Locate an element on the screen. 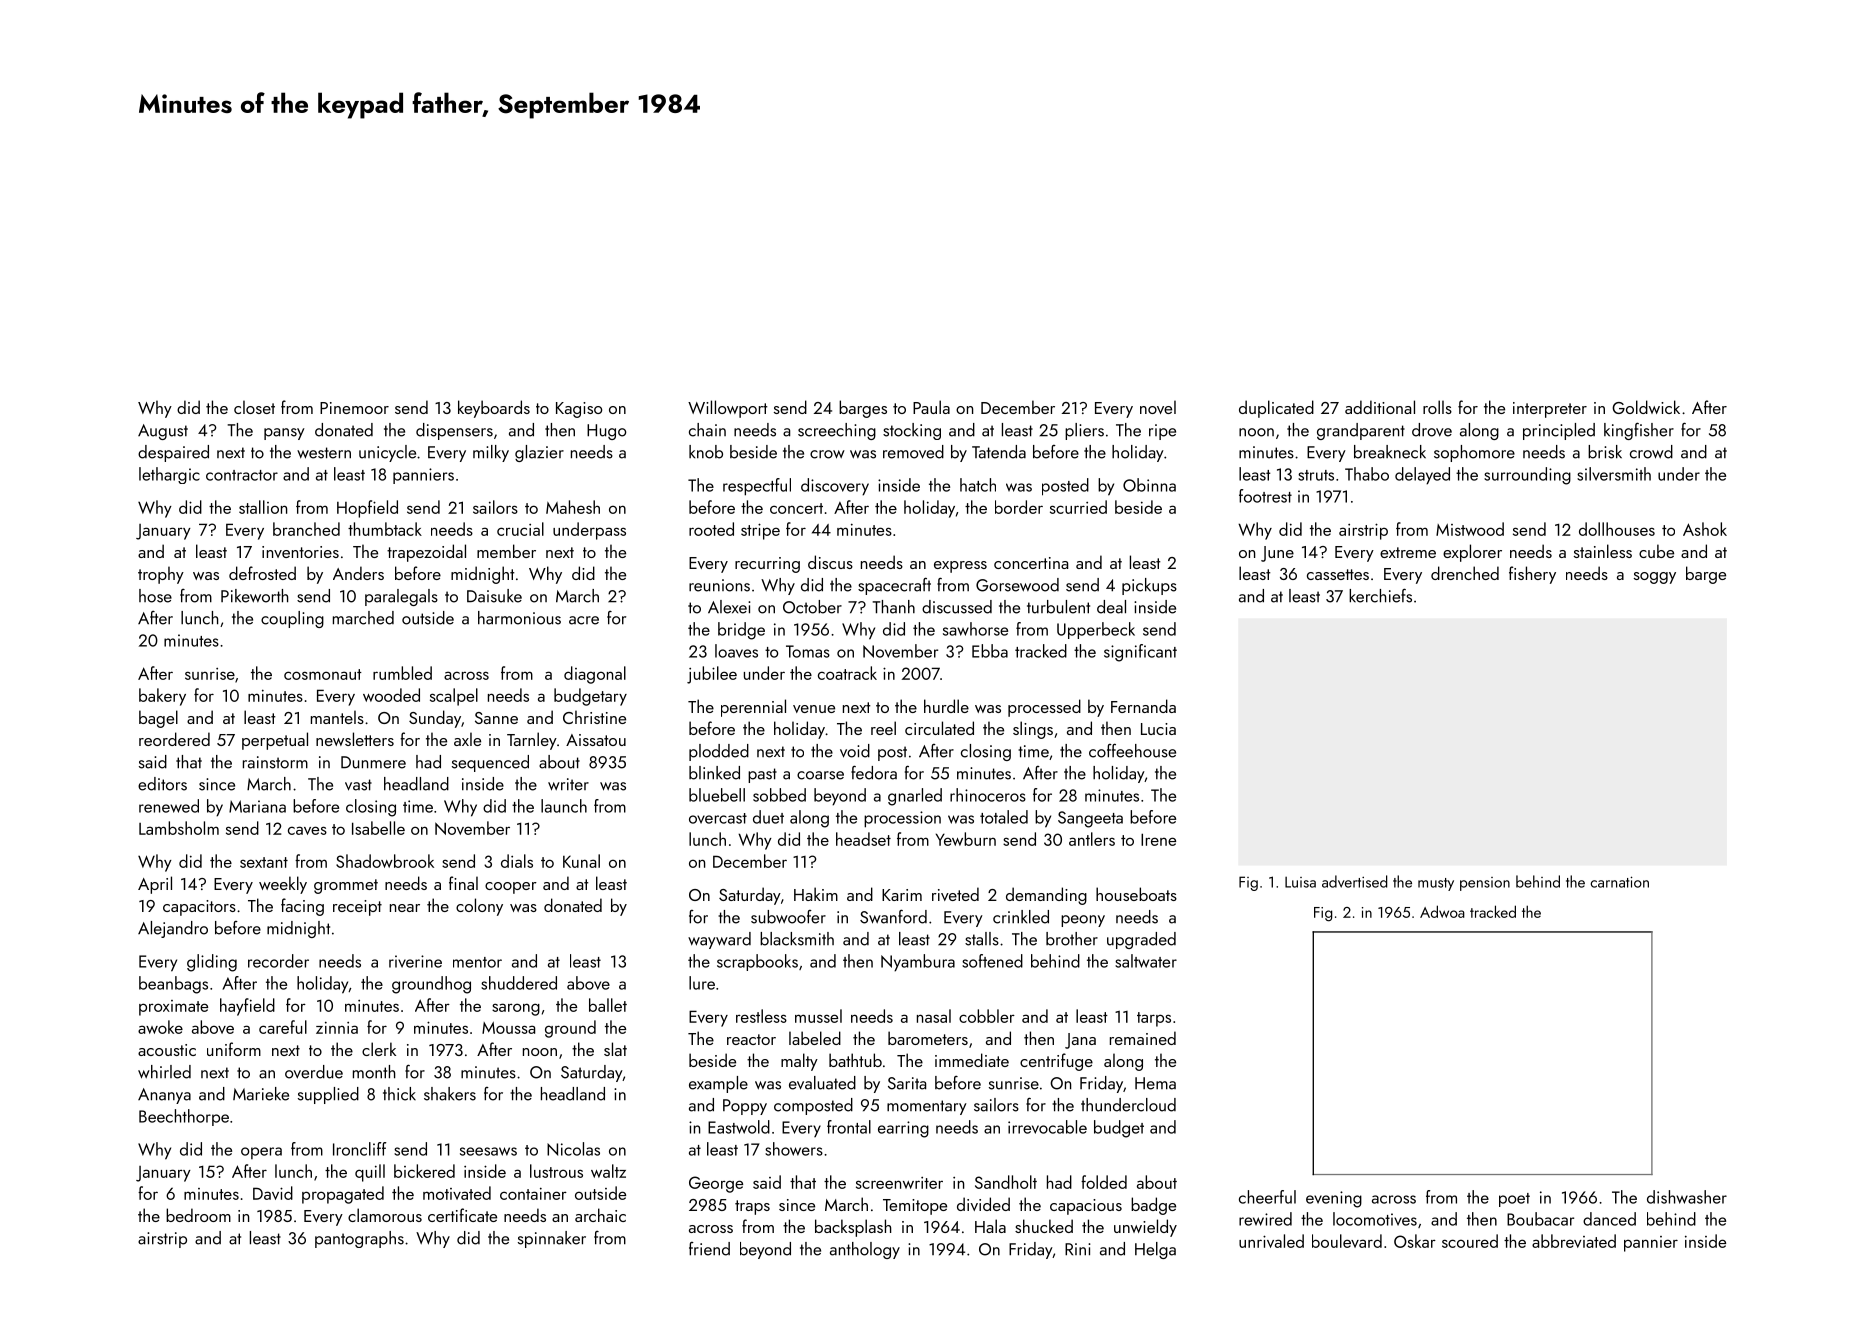 This screenshot has width=1865, height=1318. Hema is located at coordinates (1155, 1083).
